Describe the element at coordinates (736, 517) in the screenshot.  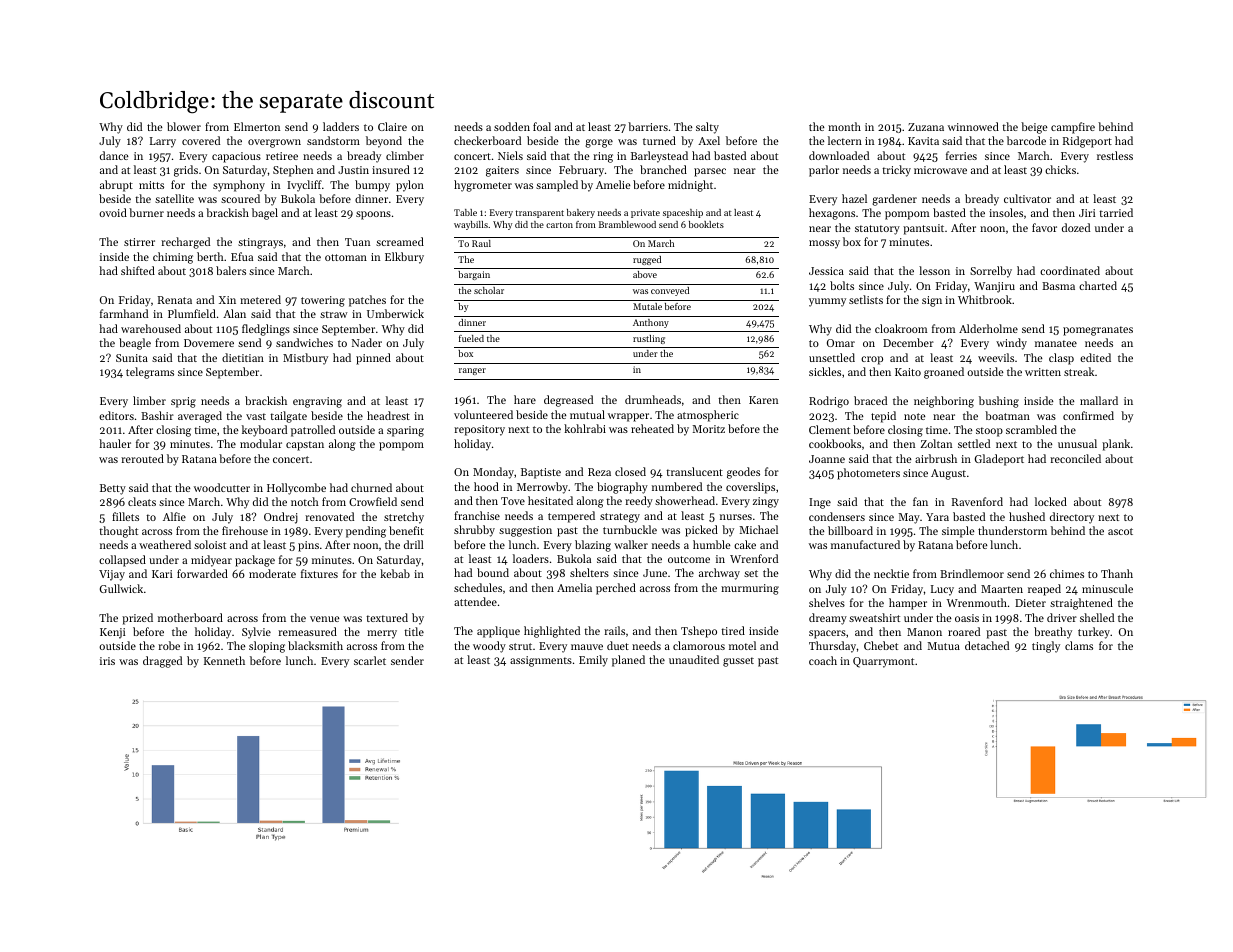
I see `nurses` at that location.
